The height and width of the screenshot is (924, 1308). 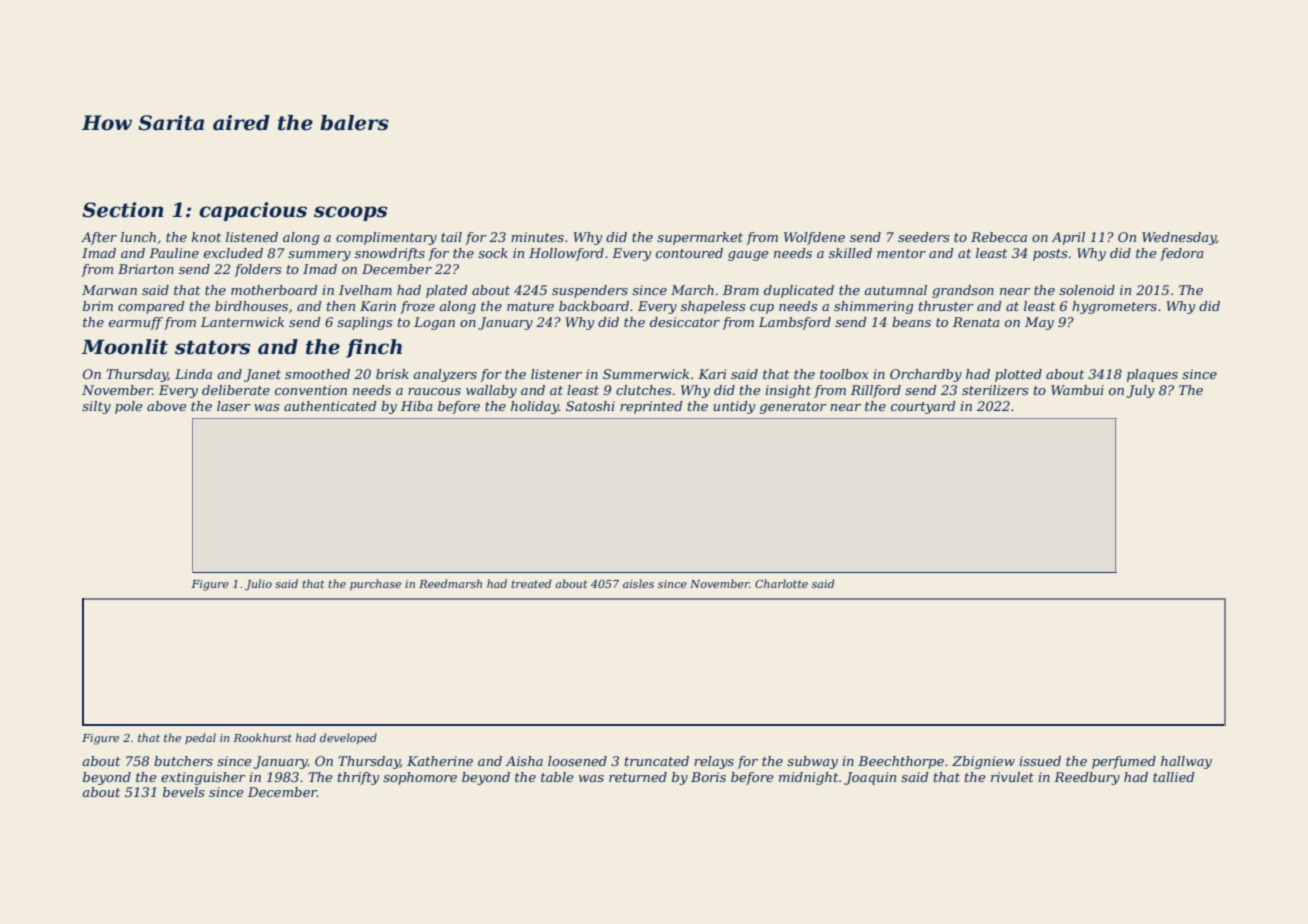 I want to click on hygrometers, so click(x=1114, y=307).
